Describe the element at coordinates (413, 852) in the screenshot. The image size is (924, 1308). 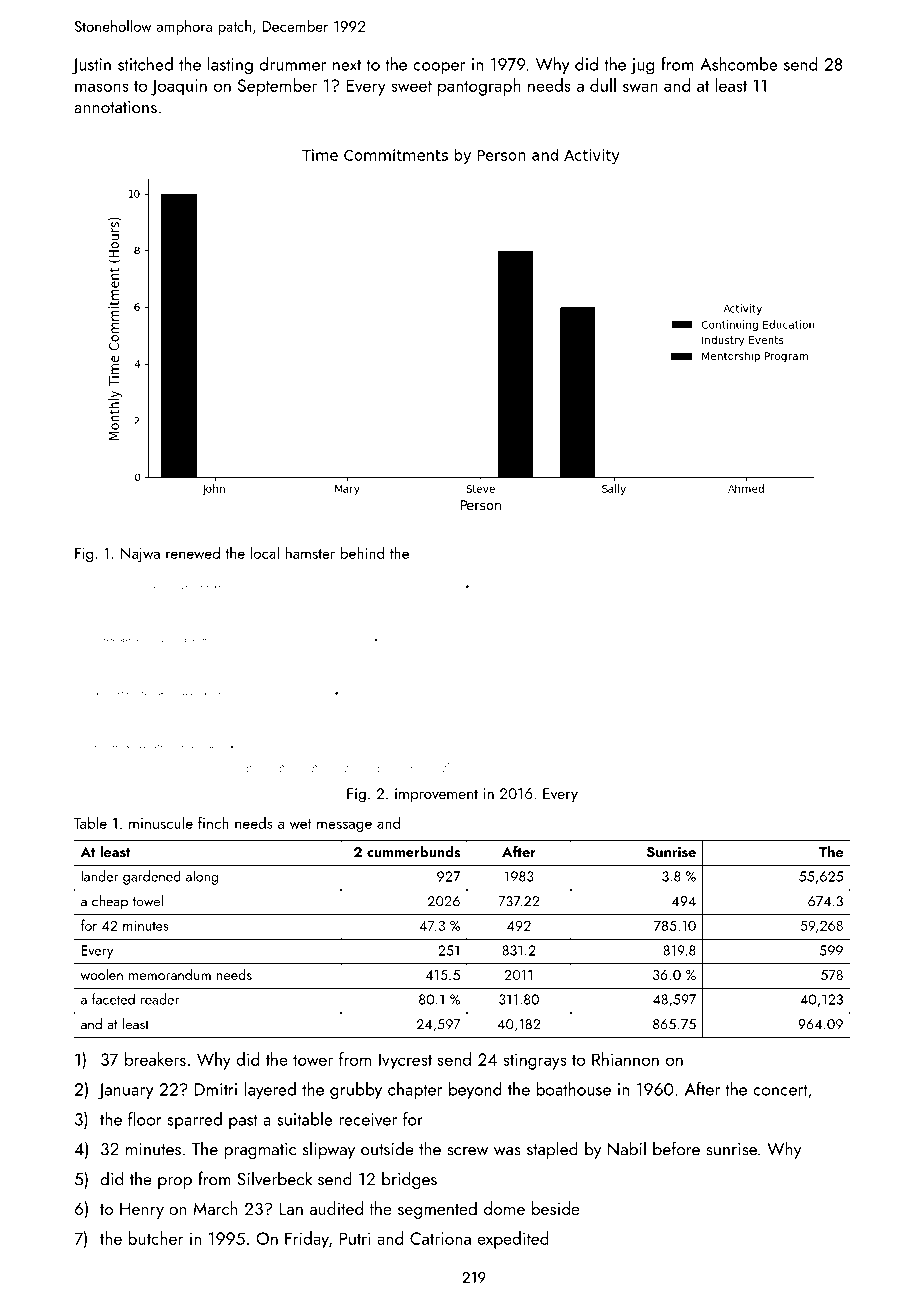
I see `cummerbunds` at that location.
